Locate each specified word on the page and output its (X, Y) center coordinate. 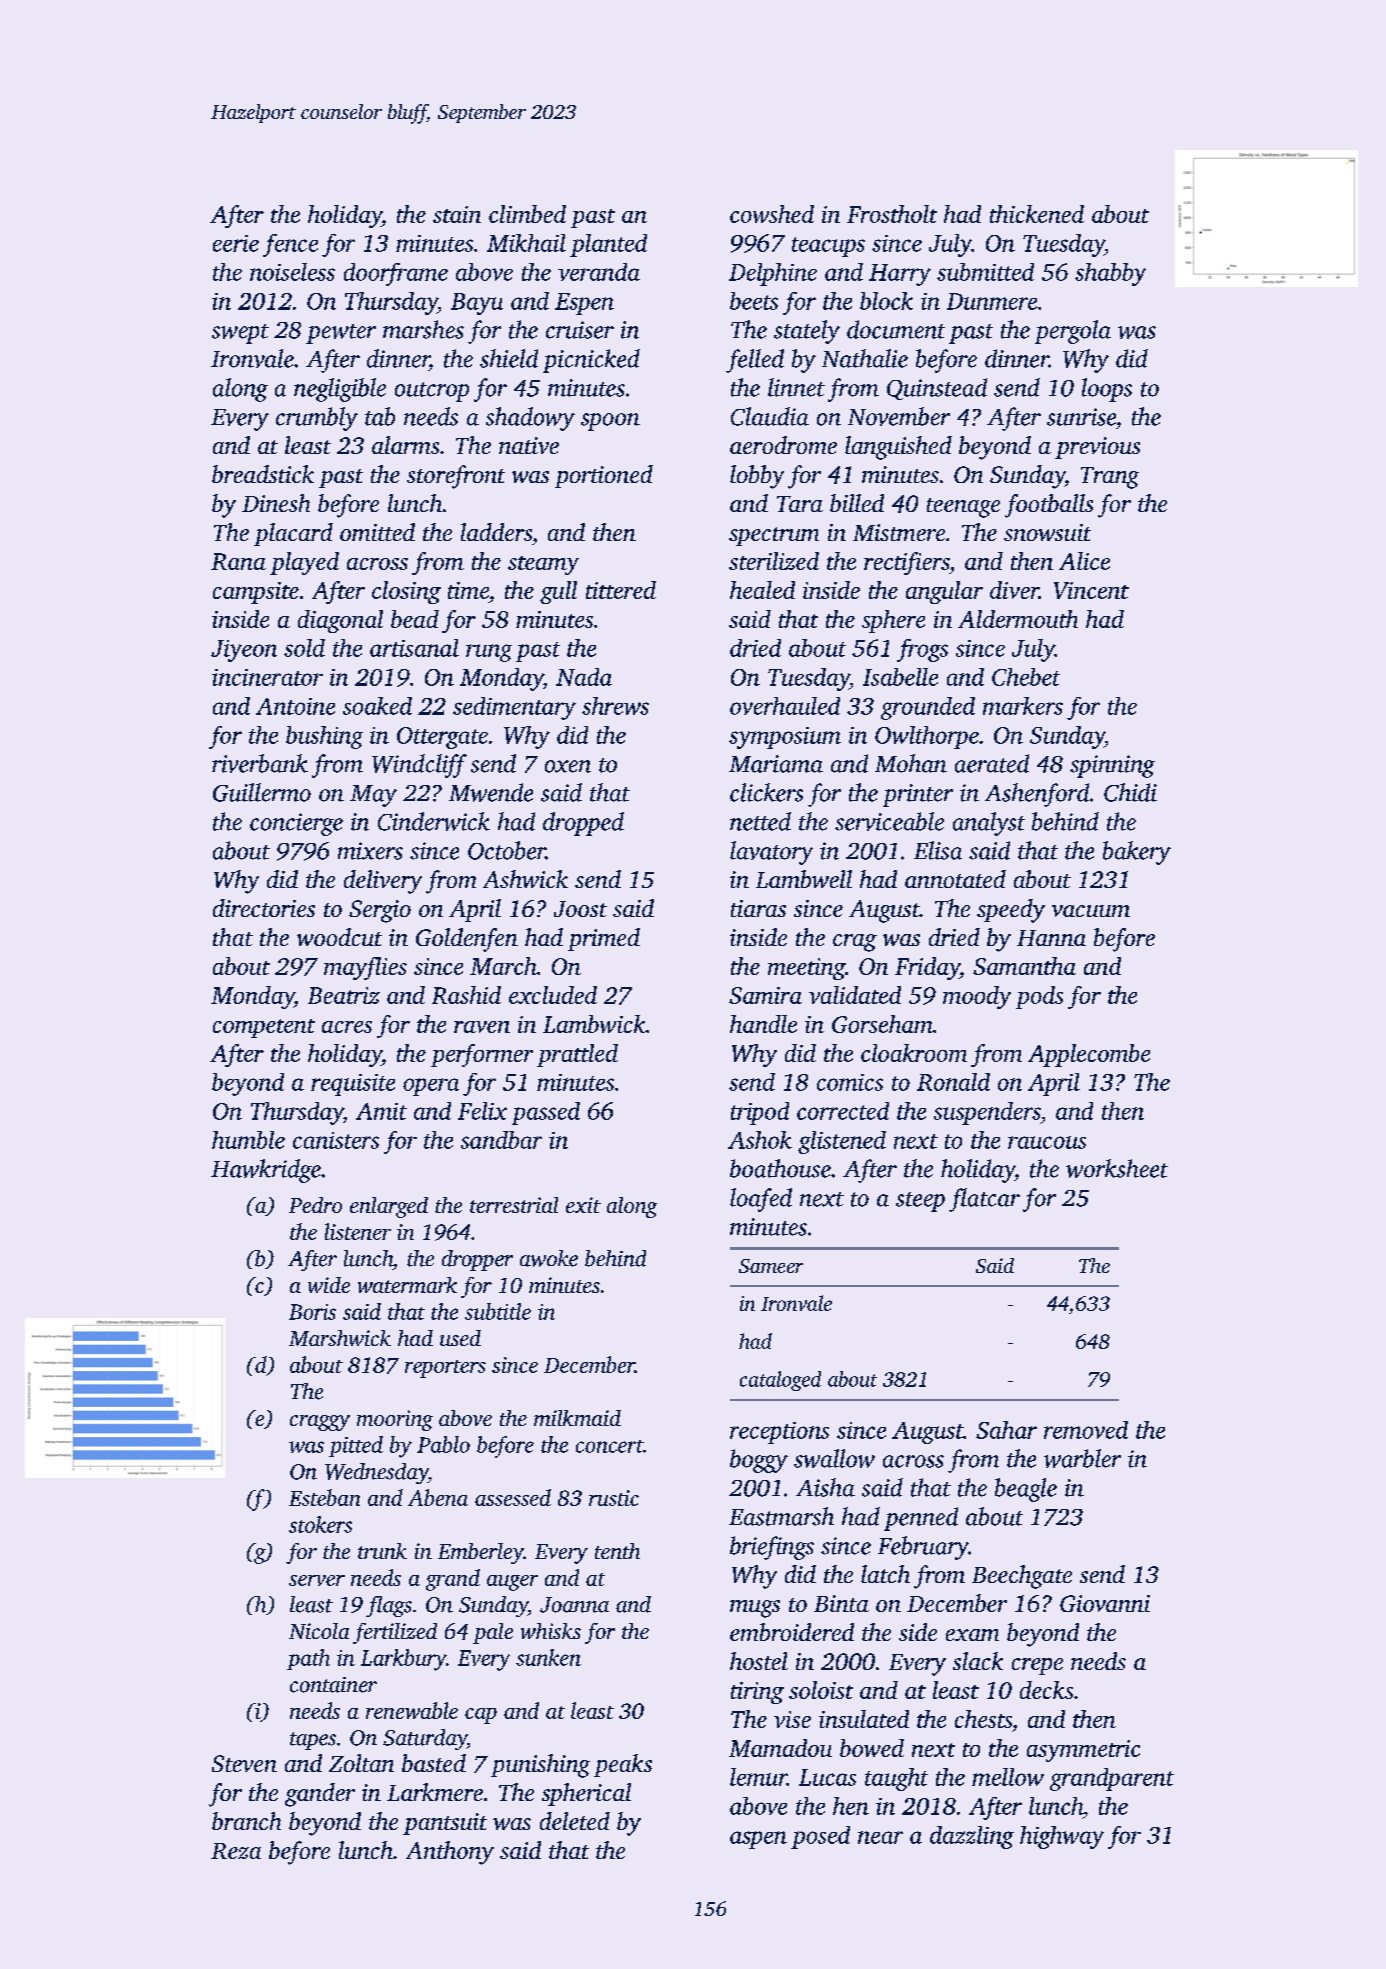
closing (406, 592)
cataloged (780, 1381)
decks (1046, 1690)
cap (481, 1716)
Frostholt (892, 214)
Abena (438, 1497)
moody (977, 997)
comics (850, 1082)
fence (290, 245)
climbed (527, 214)
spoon (610, 422)
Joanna (574, 1605)
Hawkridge (266, 1171)
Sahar (1006, 1430)
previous (1097, 448)
